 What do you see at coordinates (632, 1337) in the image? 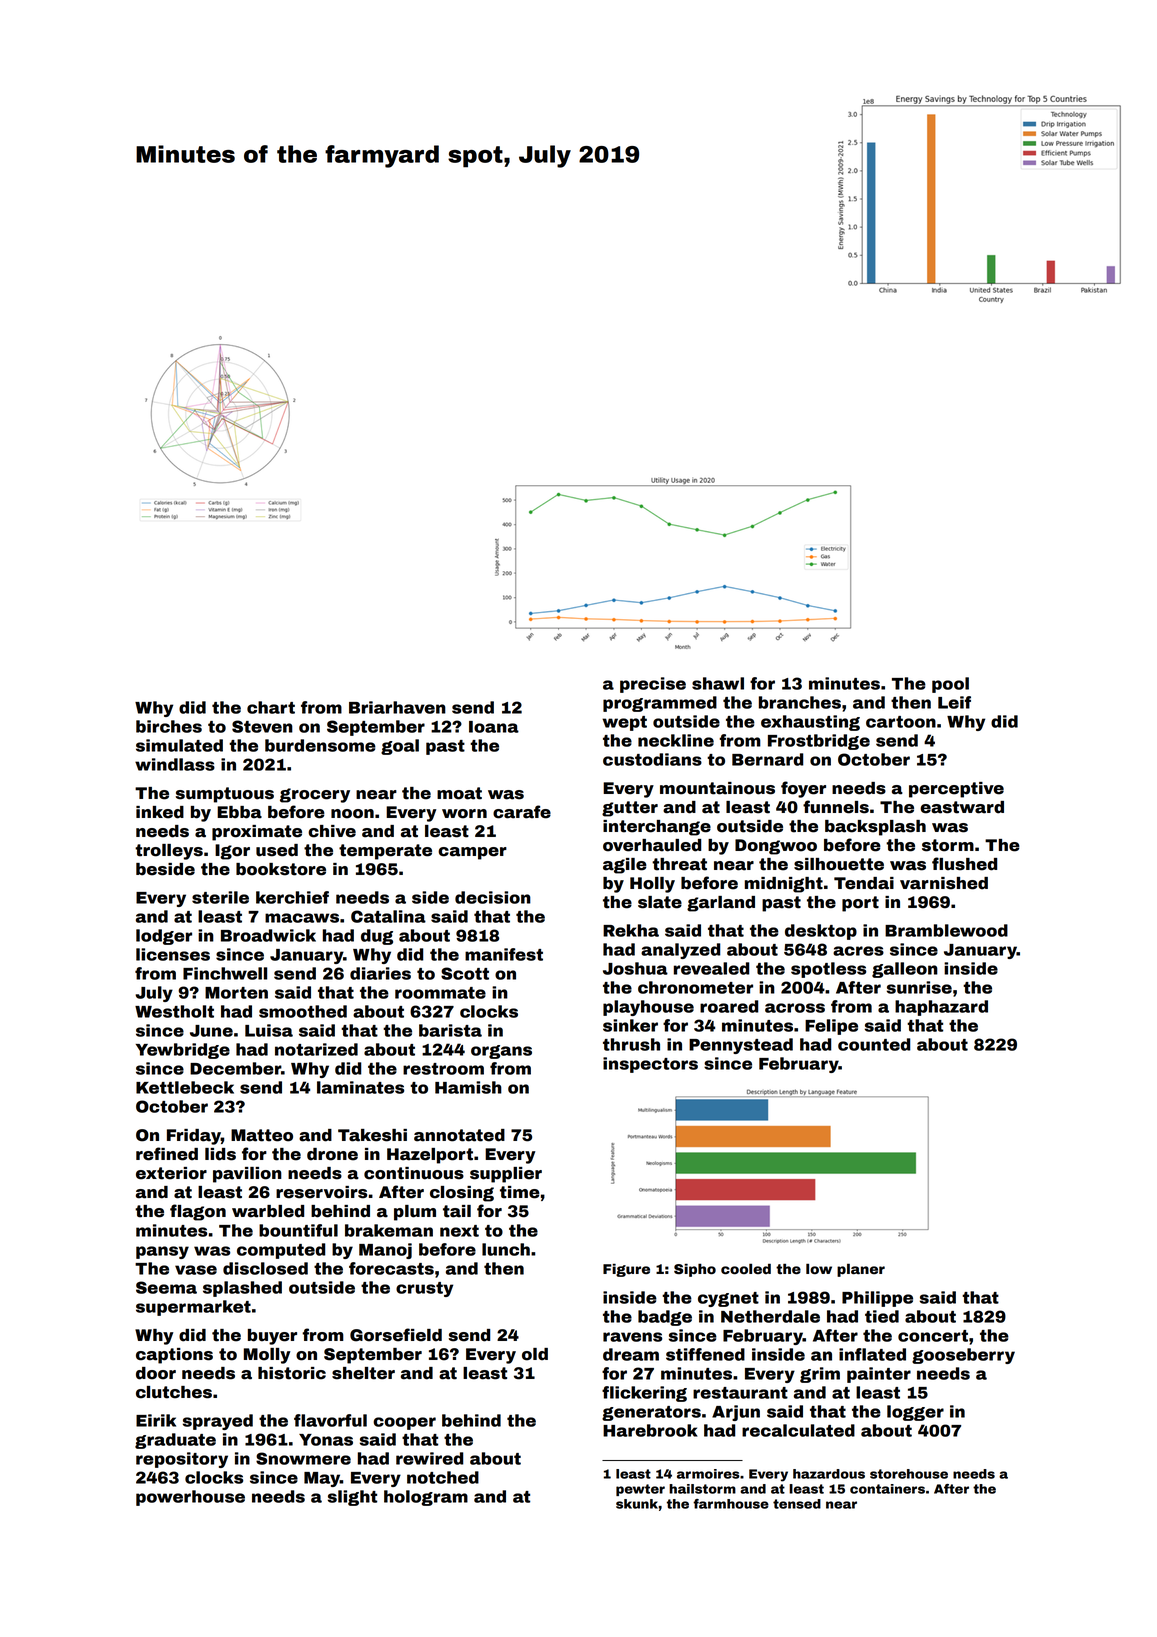
I see `ravens` at bounding box center [632, 1337].
